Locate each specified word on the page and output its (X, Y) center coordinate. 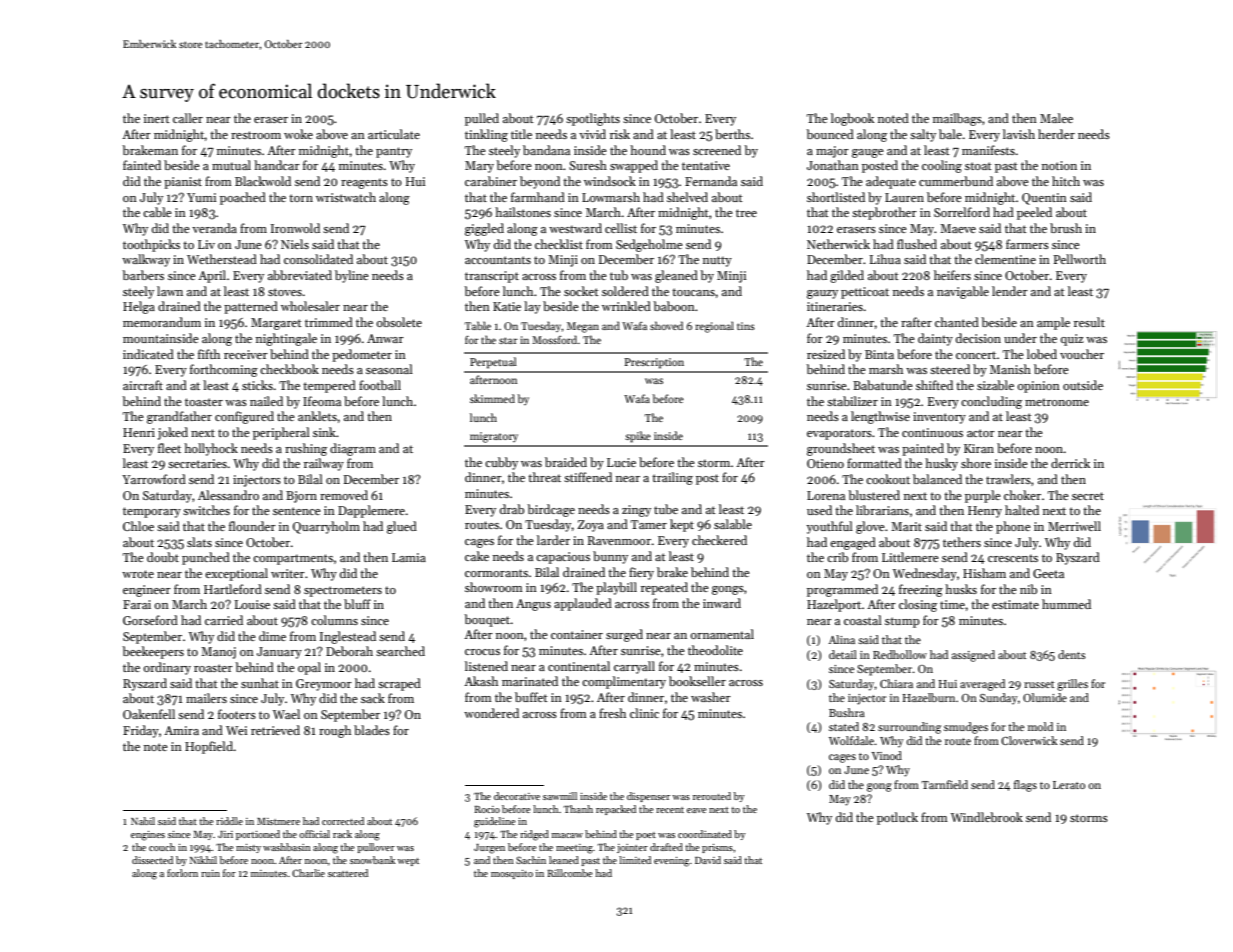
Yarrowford (154, 479)
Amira (181, 730)
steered (950, 369)
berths (732, 134)
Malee (1056, 118)
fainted (142, 165)
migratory (494, 437)
